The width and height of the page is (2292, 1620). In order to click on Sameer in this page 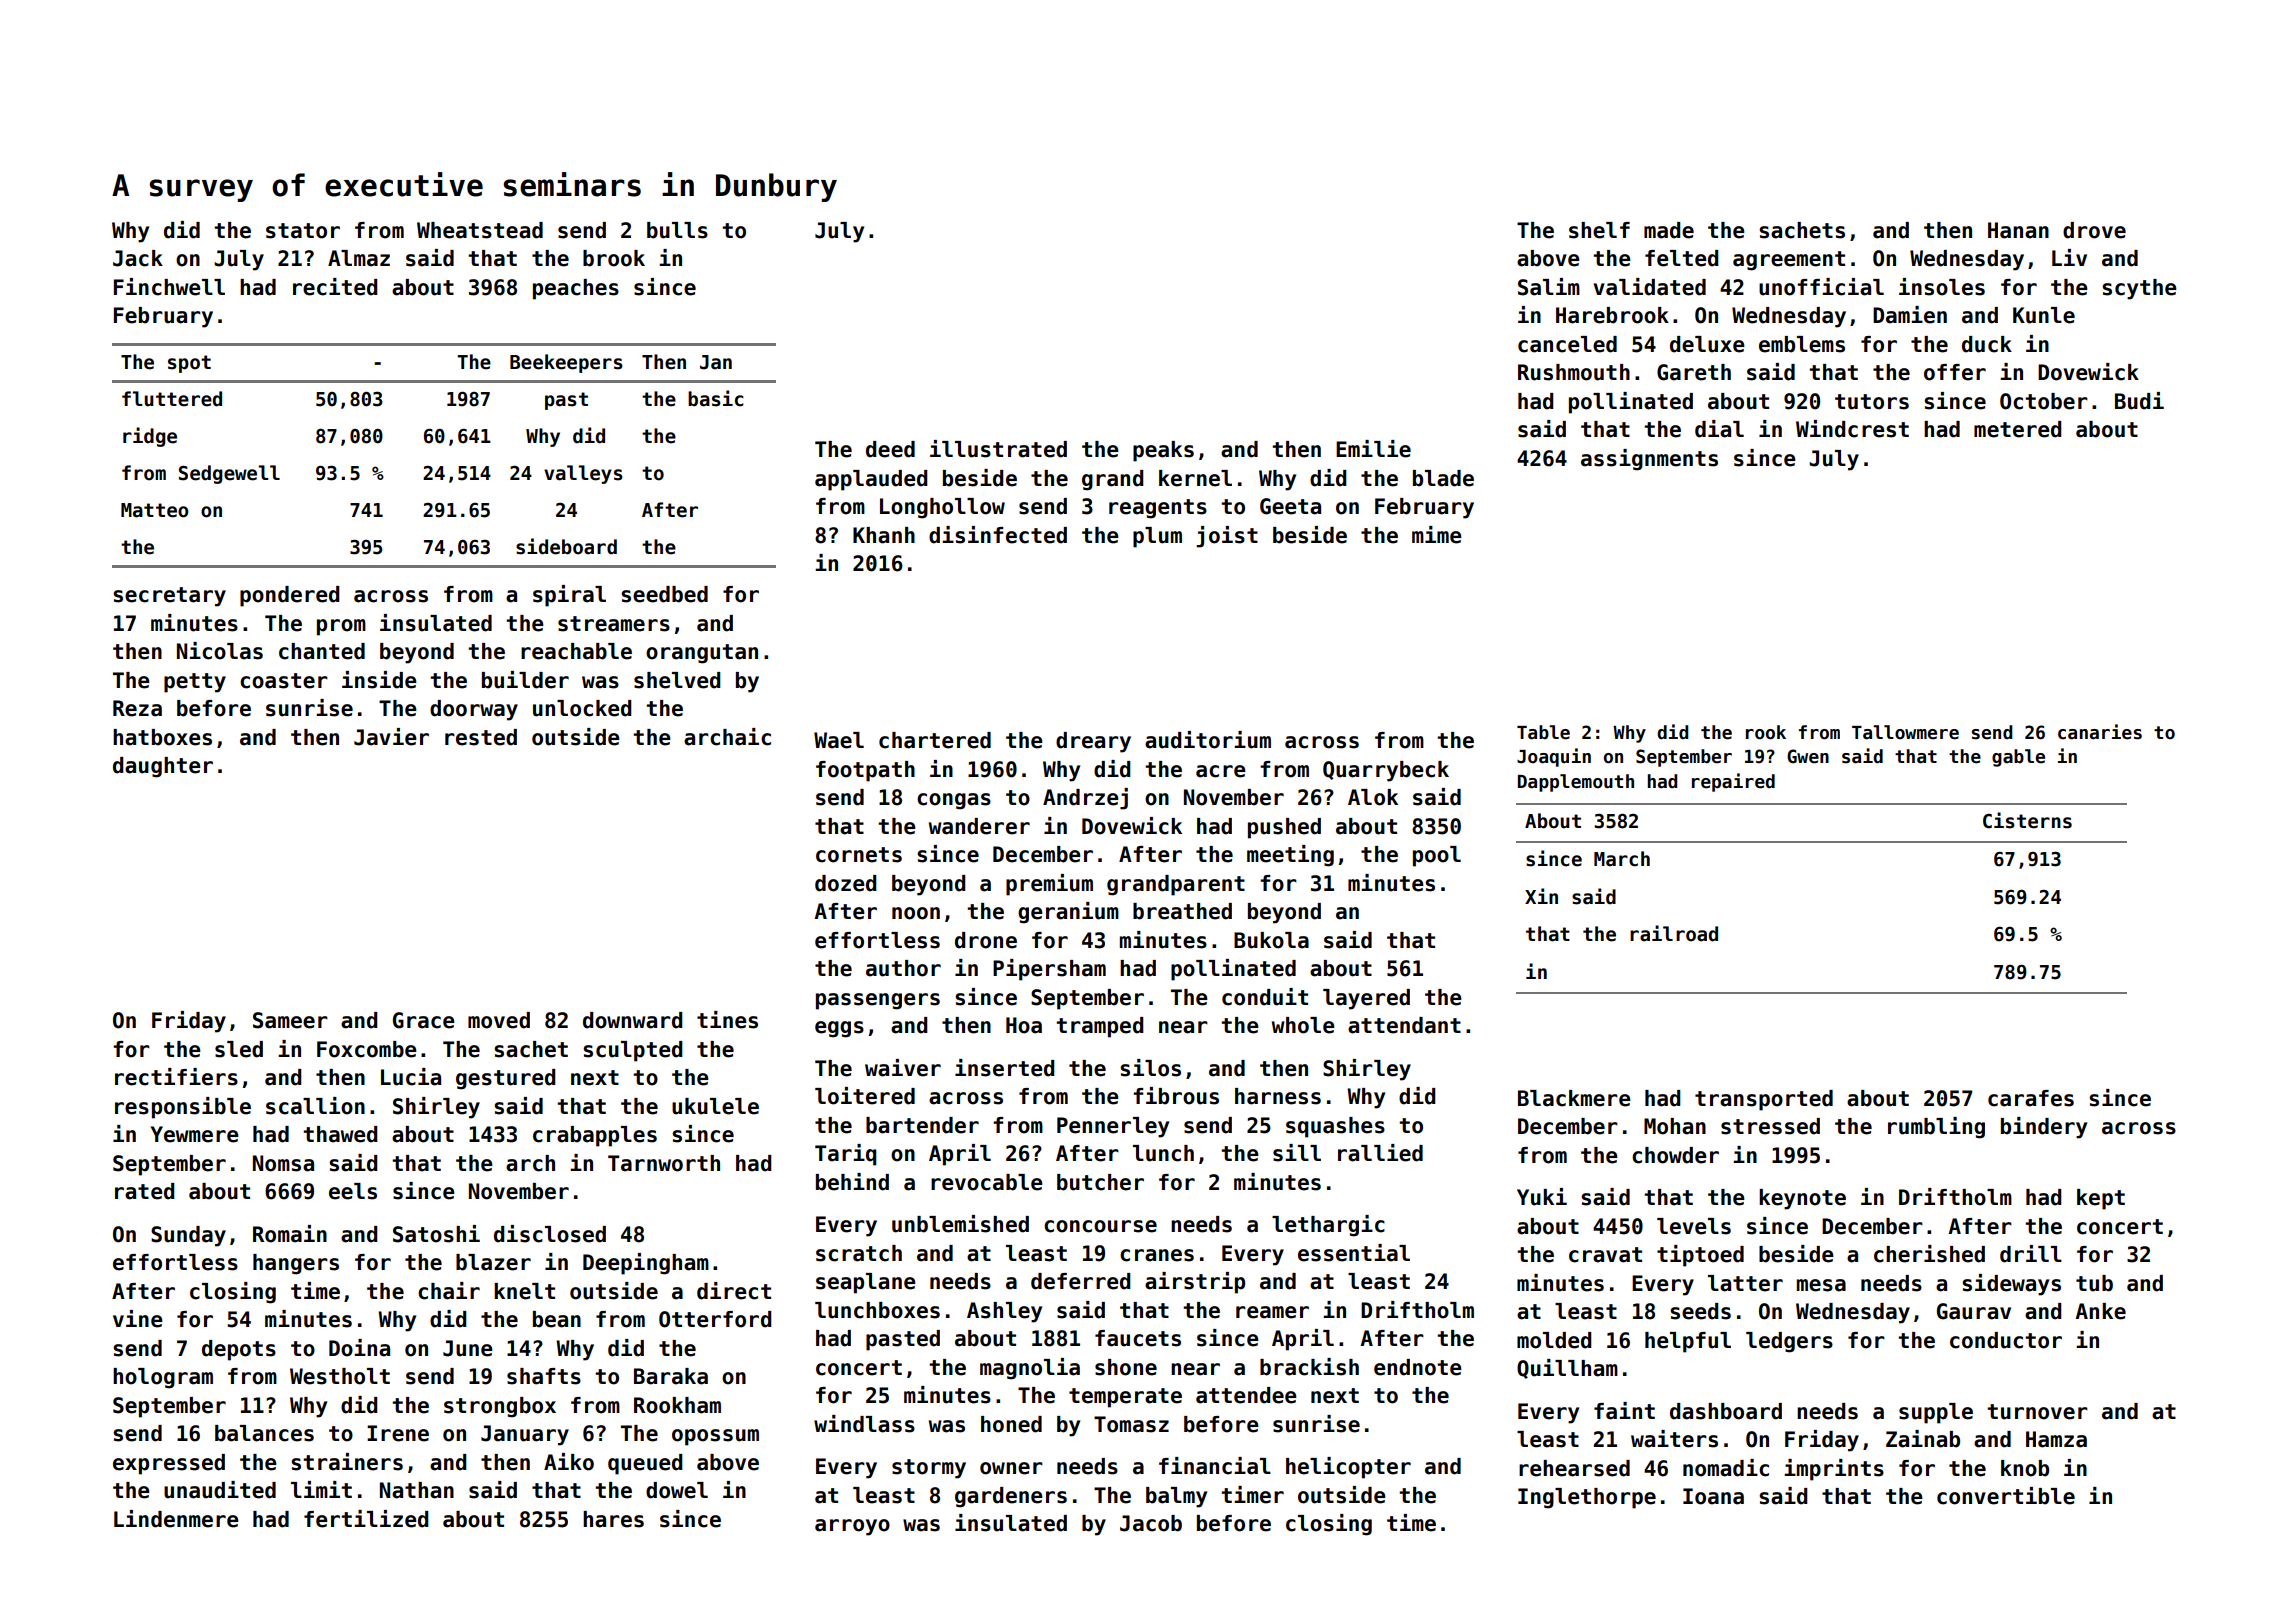, I will do `click(290, 1020)`.
